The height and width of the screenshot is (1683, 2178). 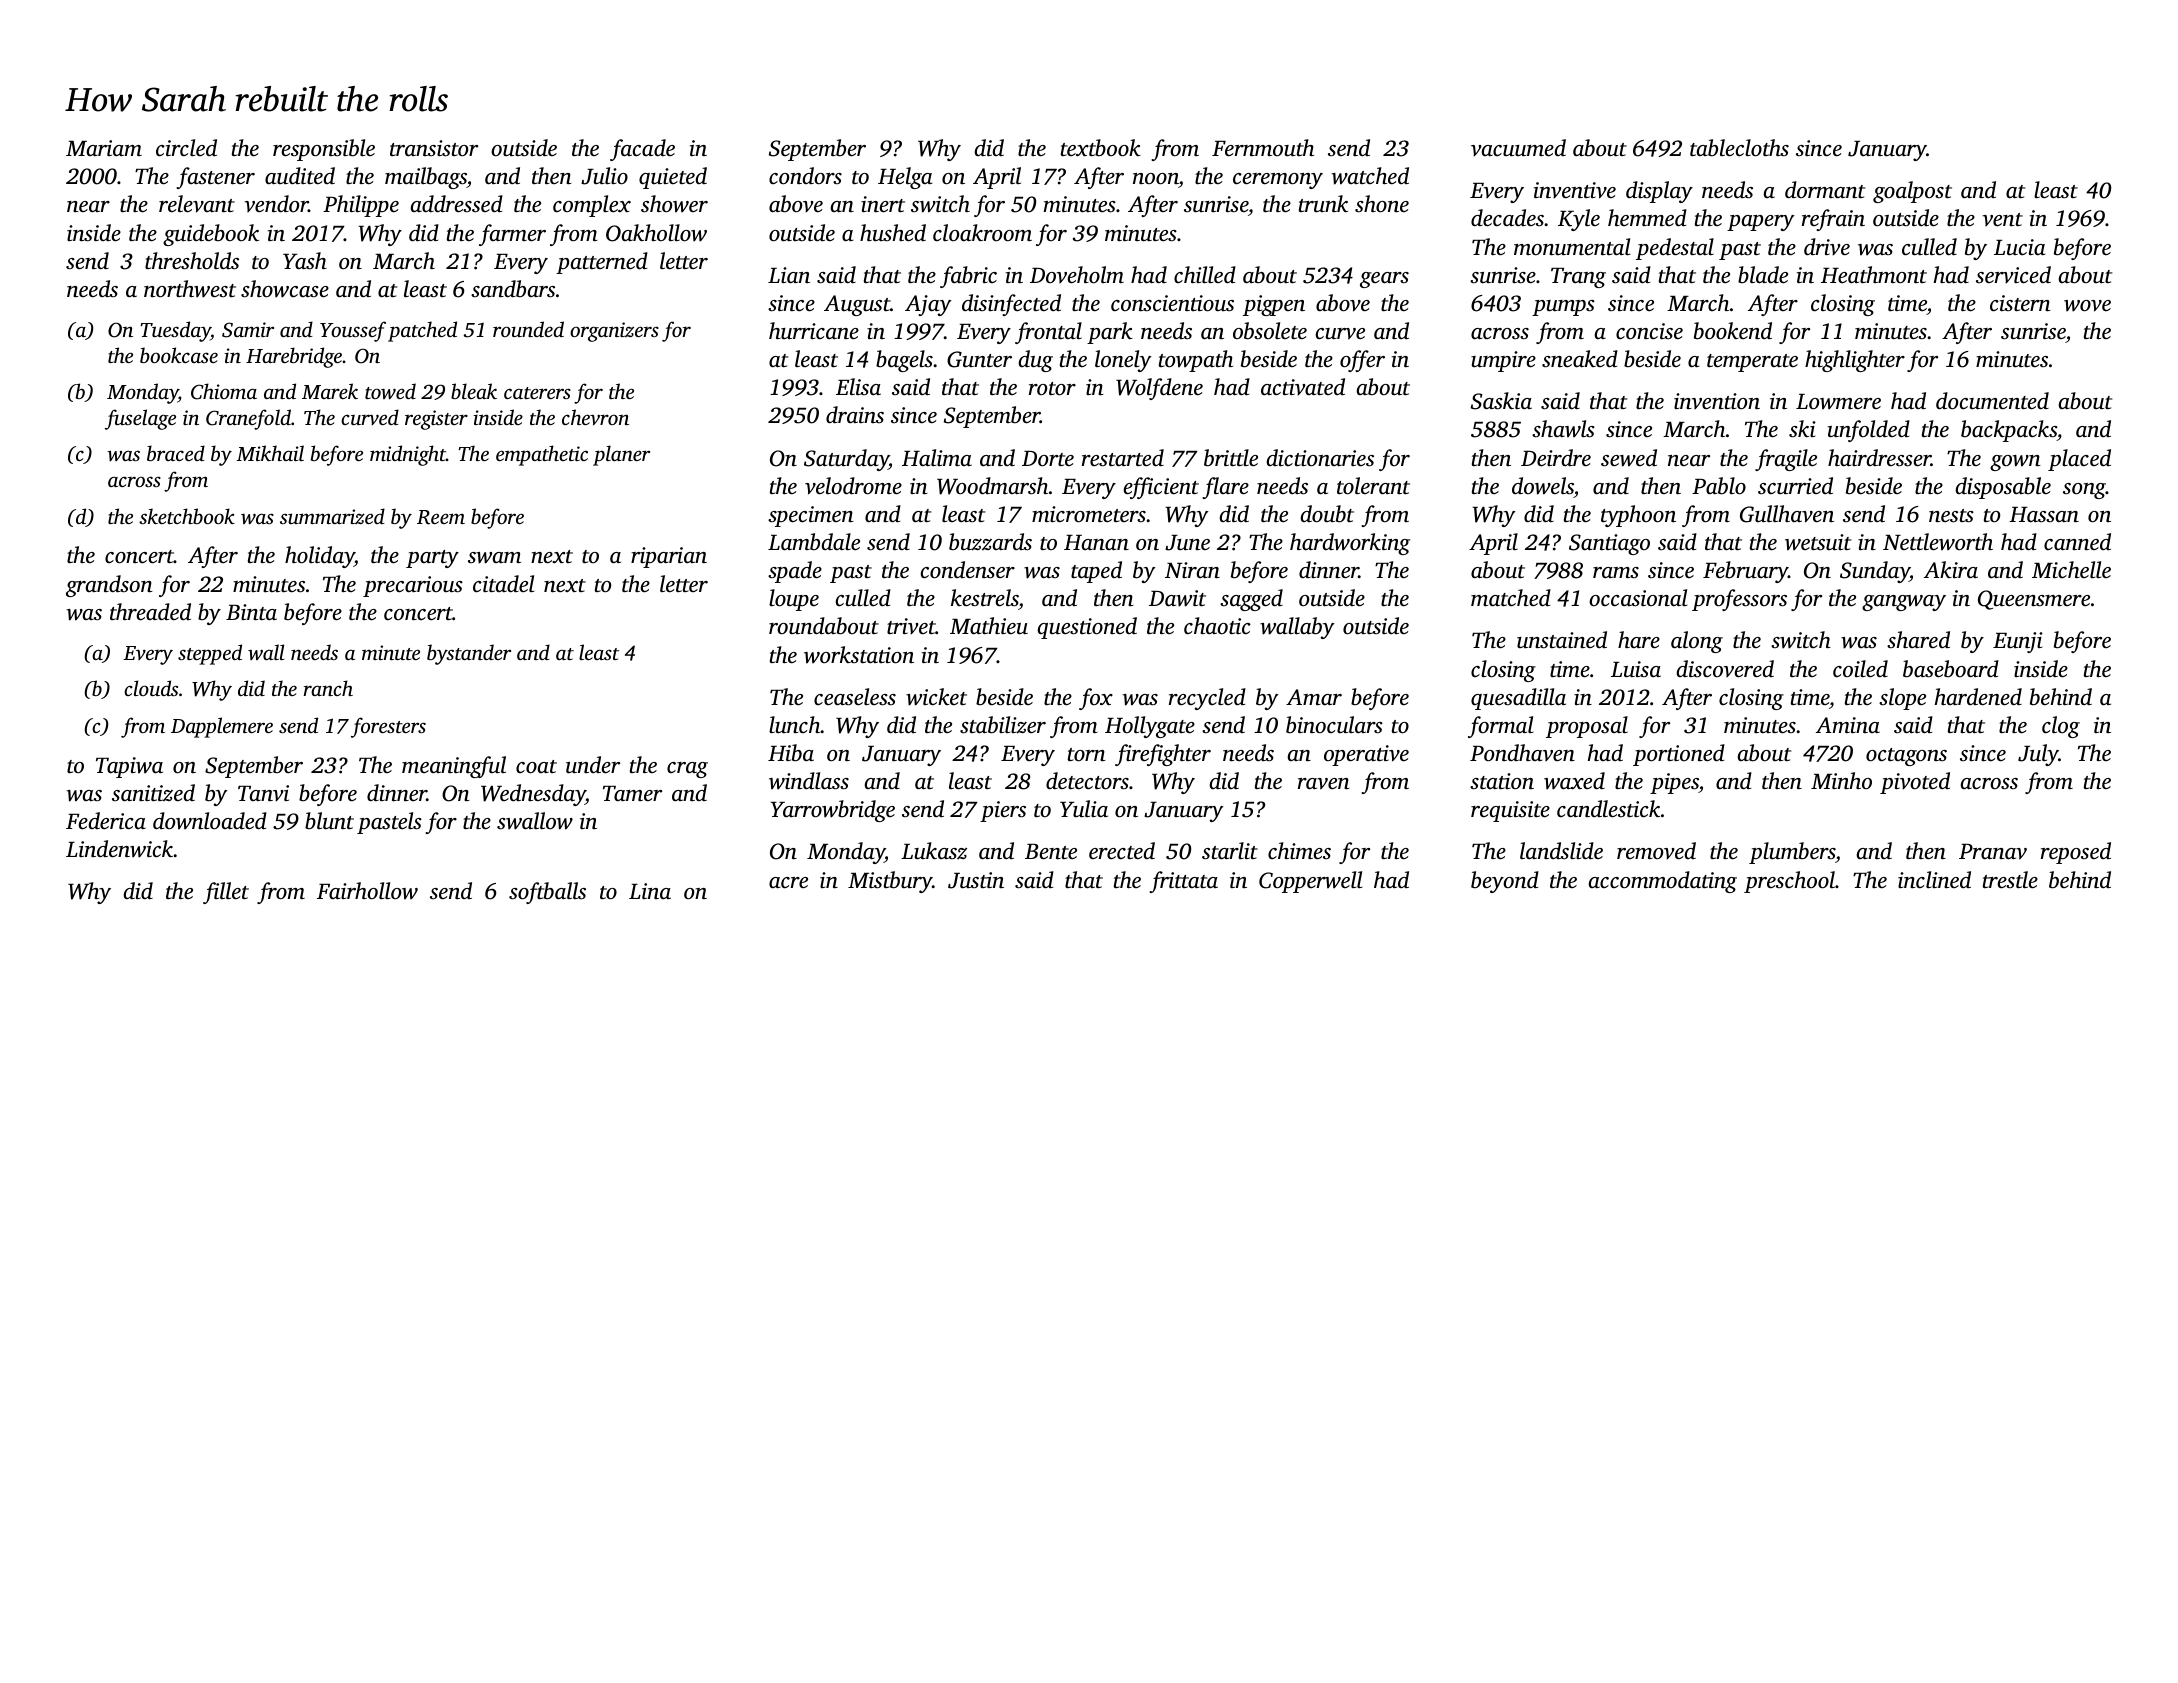 I want to click on candlestick, so click(x=1608, y=809).
